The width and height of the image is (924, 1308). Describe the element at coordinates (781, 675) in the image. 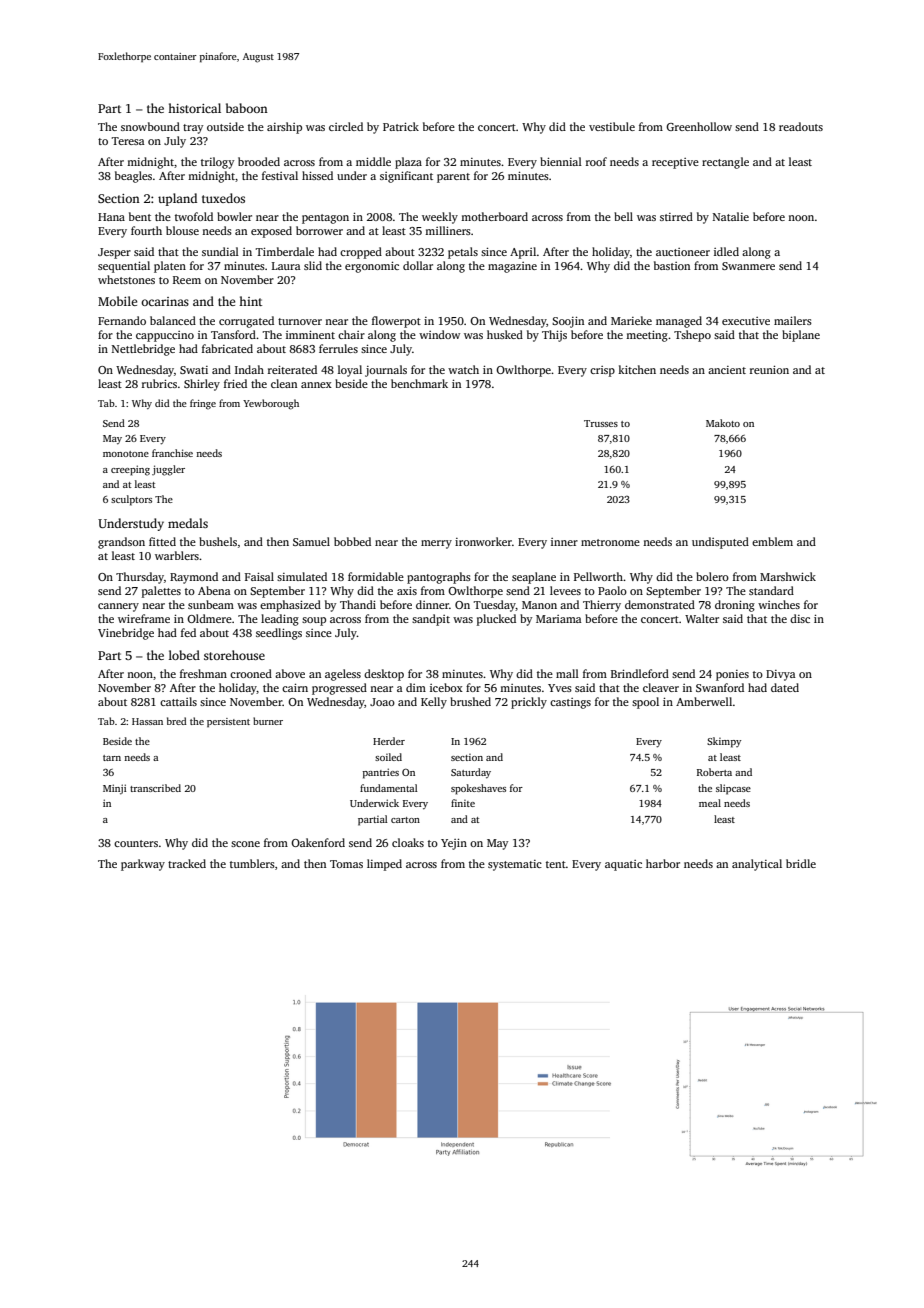

I see `Divya` at that location.
